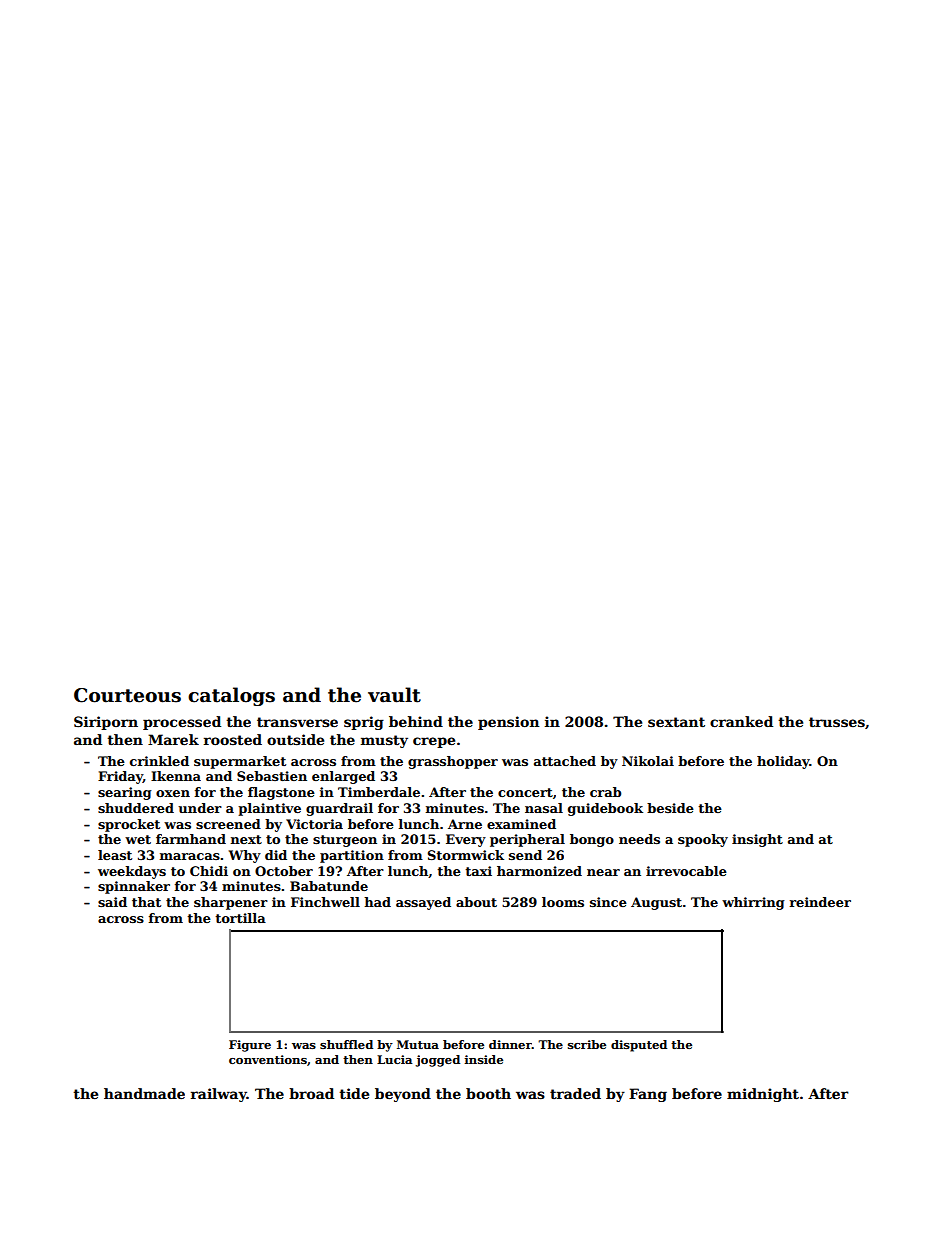 The image size is (952, 1233). What do you see at coordinates (295, 739) in the page?
I see `outside` at bounding box center [295, 739].
